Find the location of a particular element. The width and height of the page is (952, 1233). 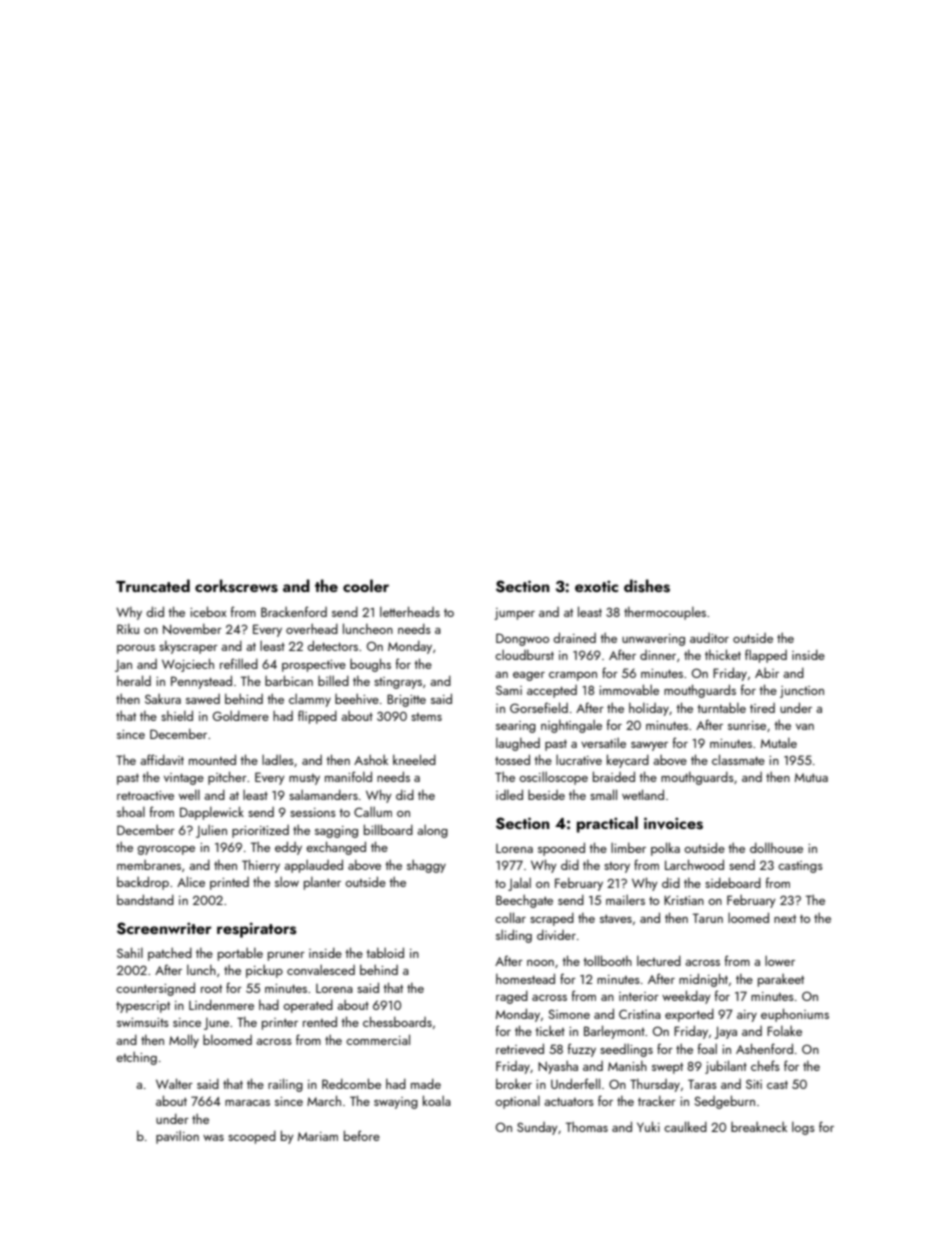

pavilion is located at coordinates (177, 1137).
